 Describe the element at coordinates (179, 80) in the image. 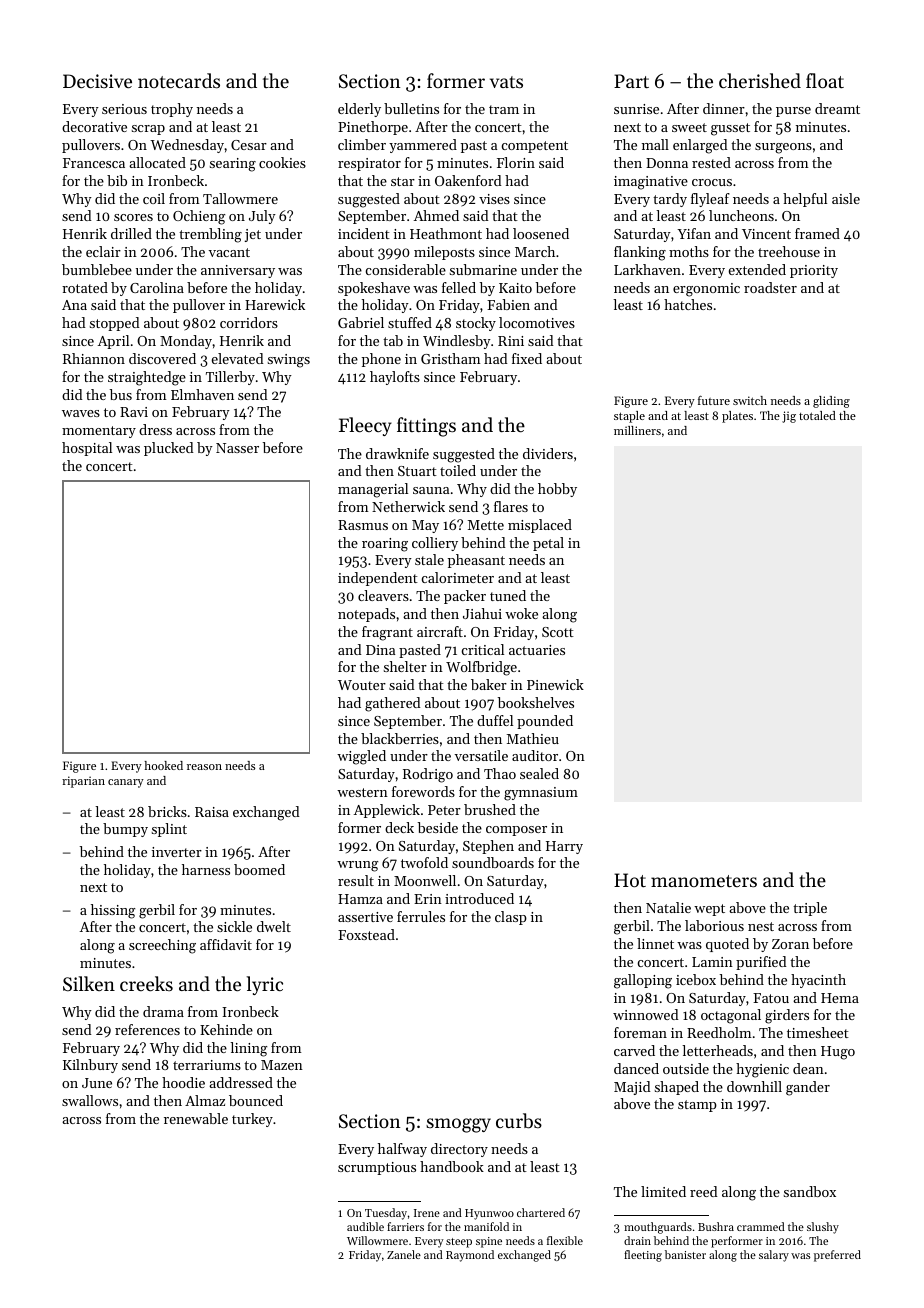

I see `notecards` at that location.
